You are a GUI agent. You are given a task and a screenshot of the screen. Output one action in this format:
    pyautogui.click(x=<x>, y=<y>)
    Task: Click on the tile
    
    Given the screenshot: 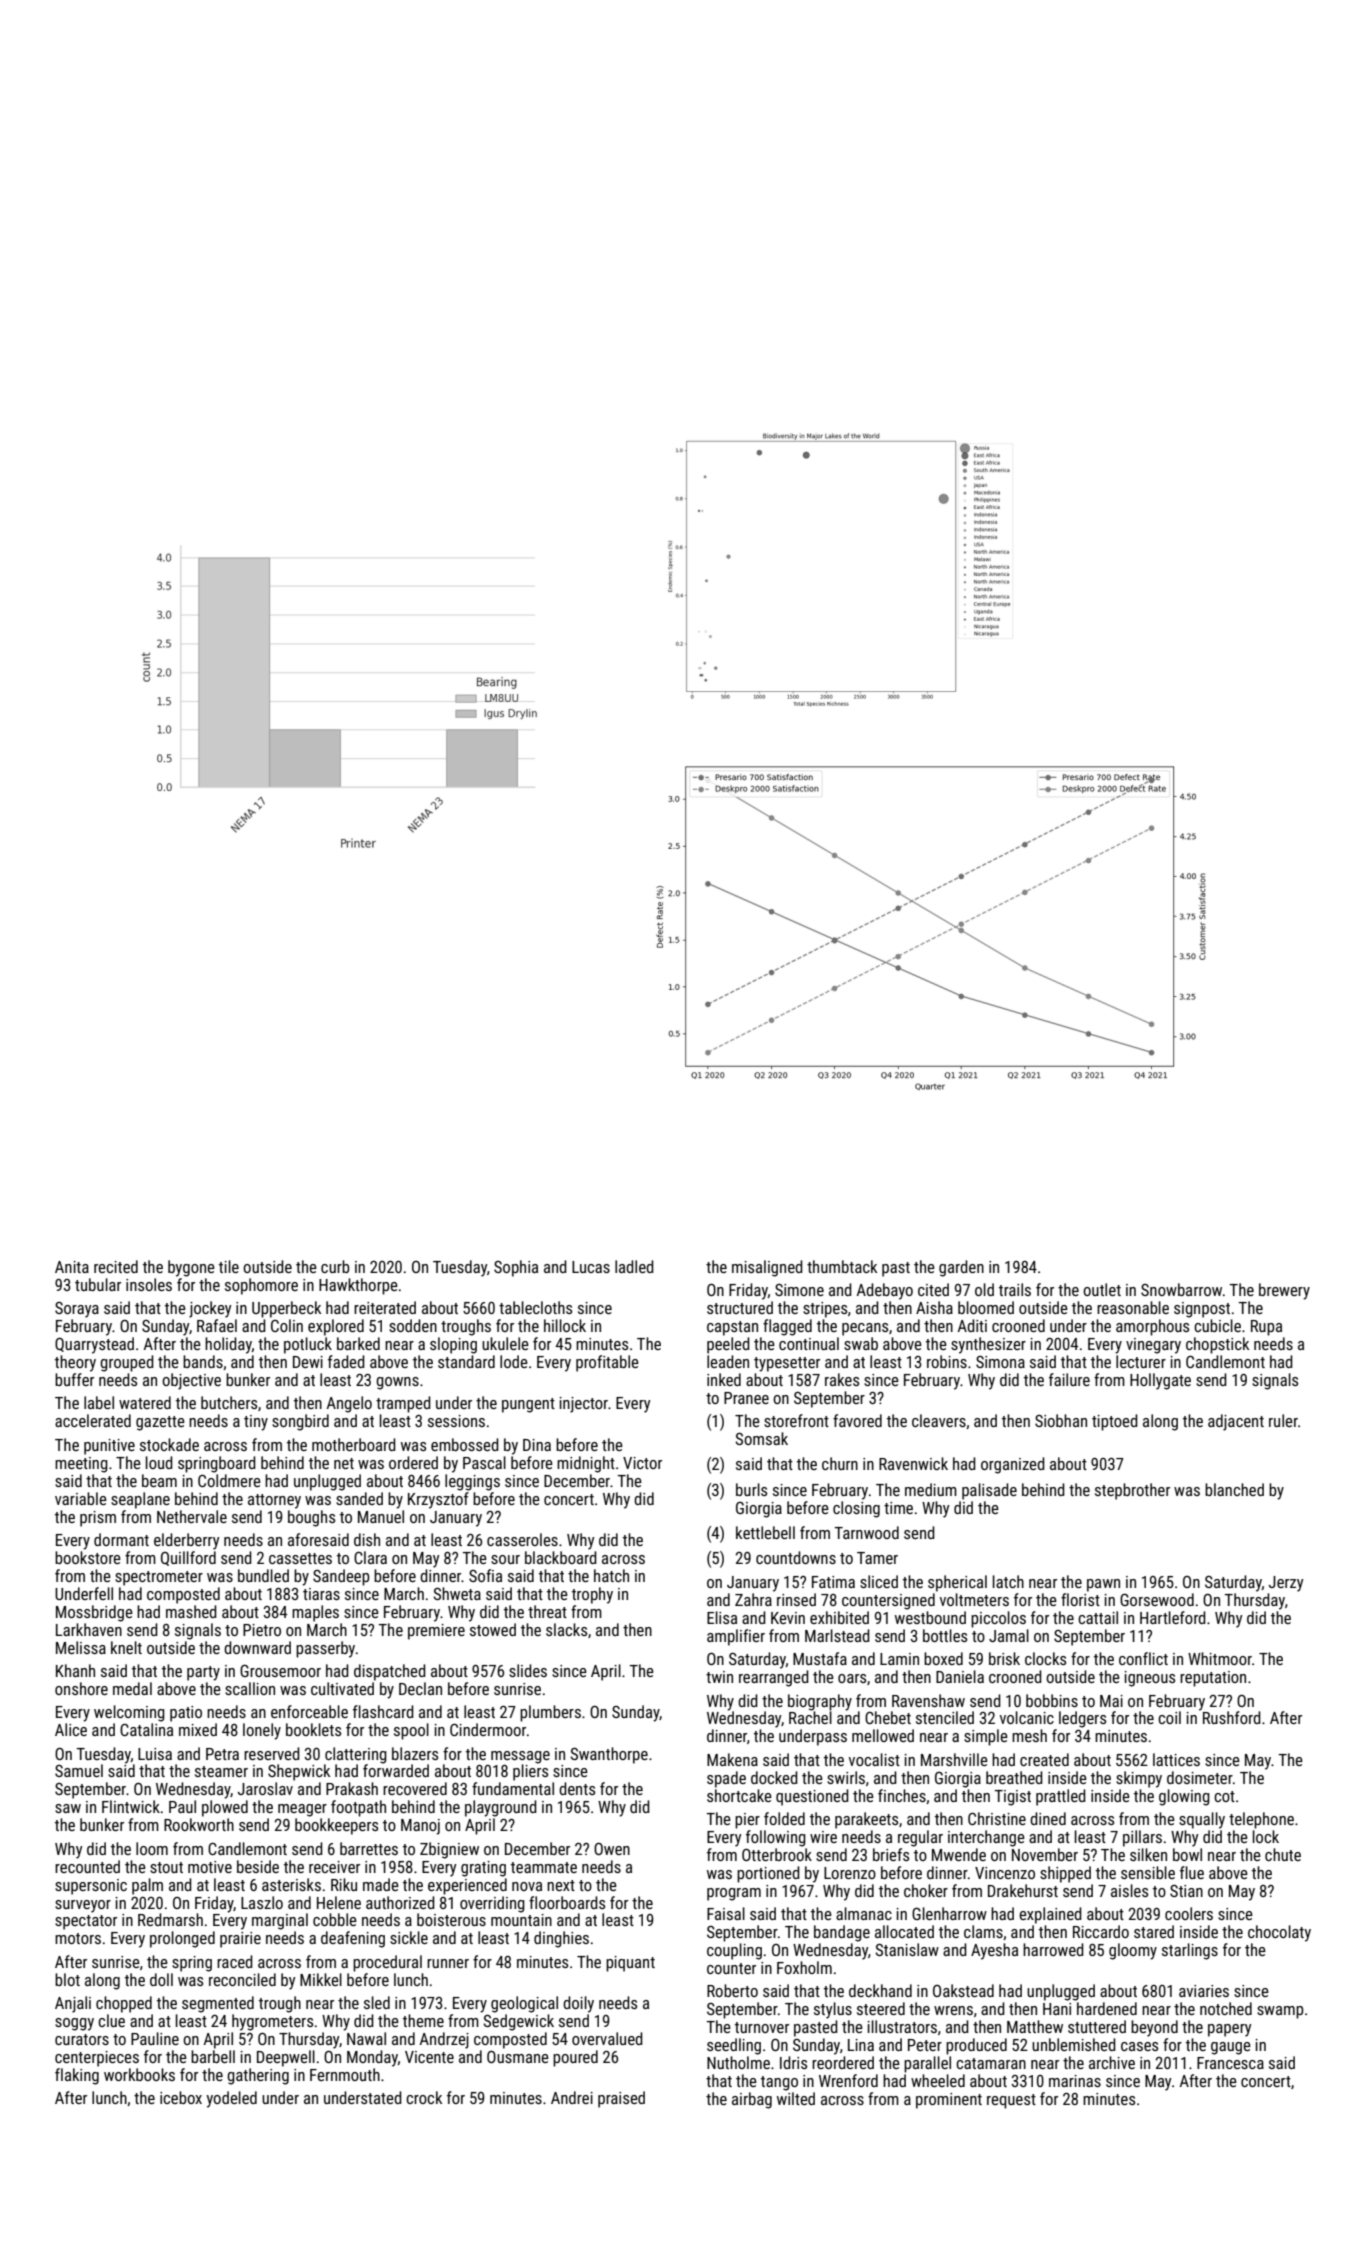 What is the action you would take?
    pyautogui.click(x=229, y=1266)
